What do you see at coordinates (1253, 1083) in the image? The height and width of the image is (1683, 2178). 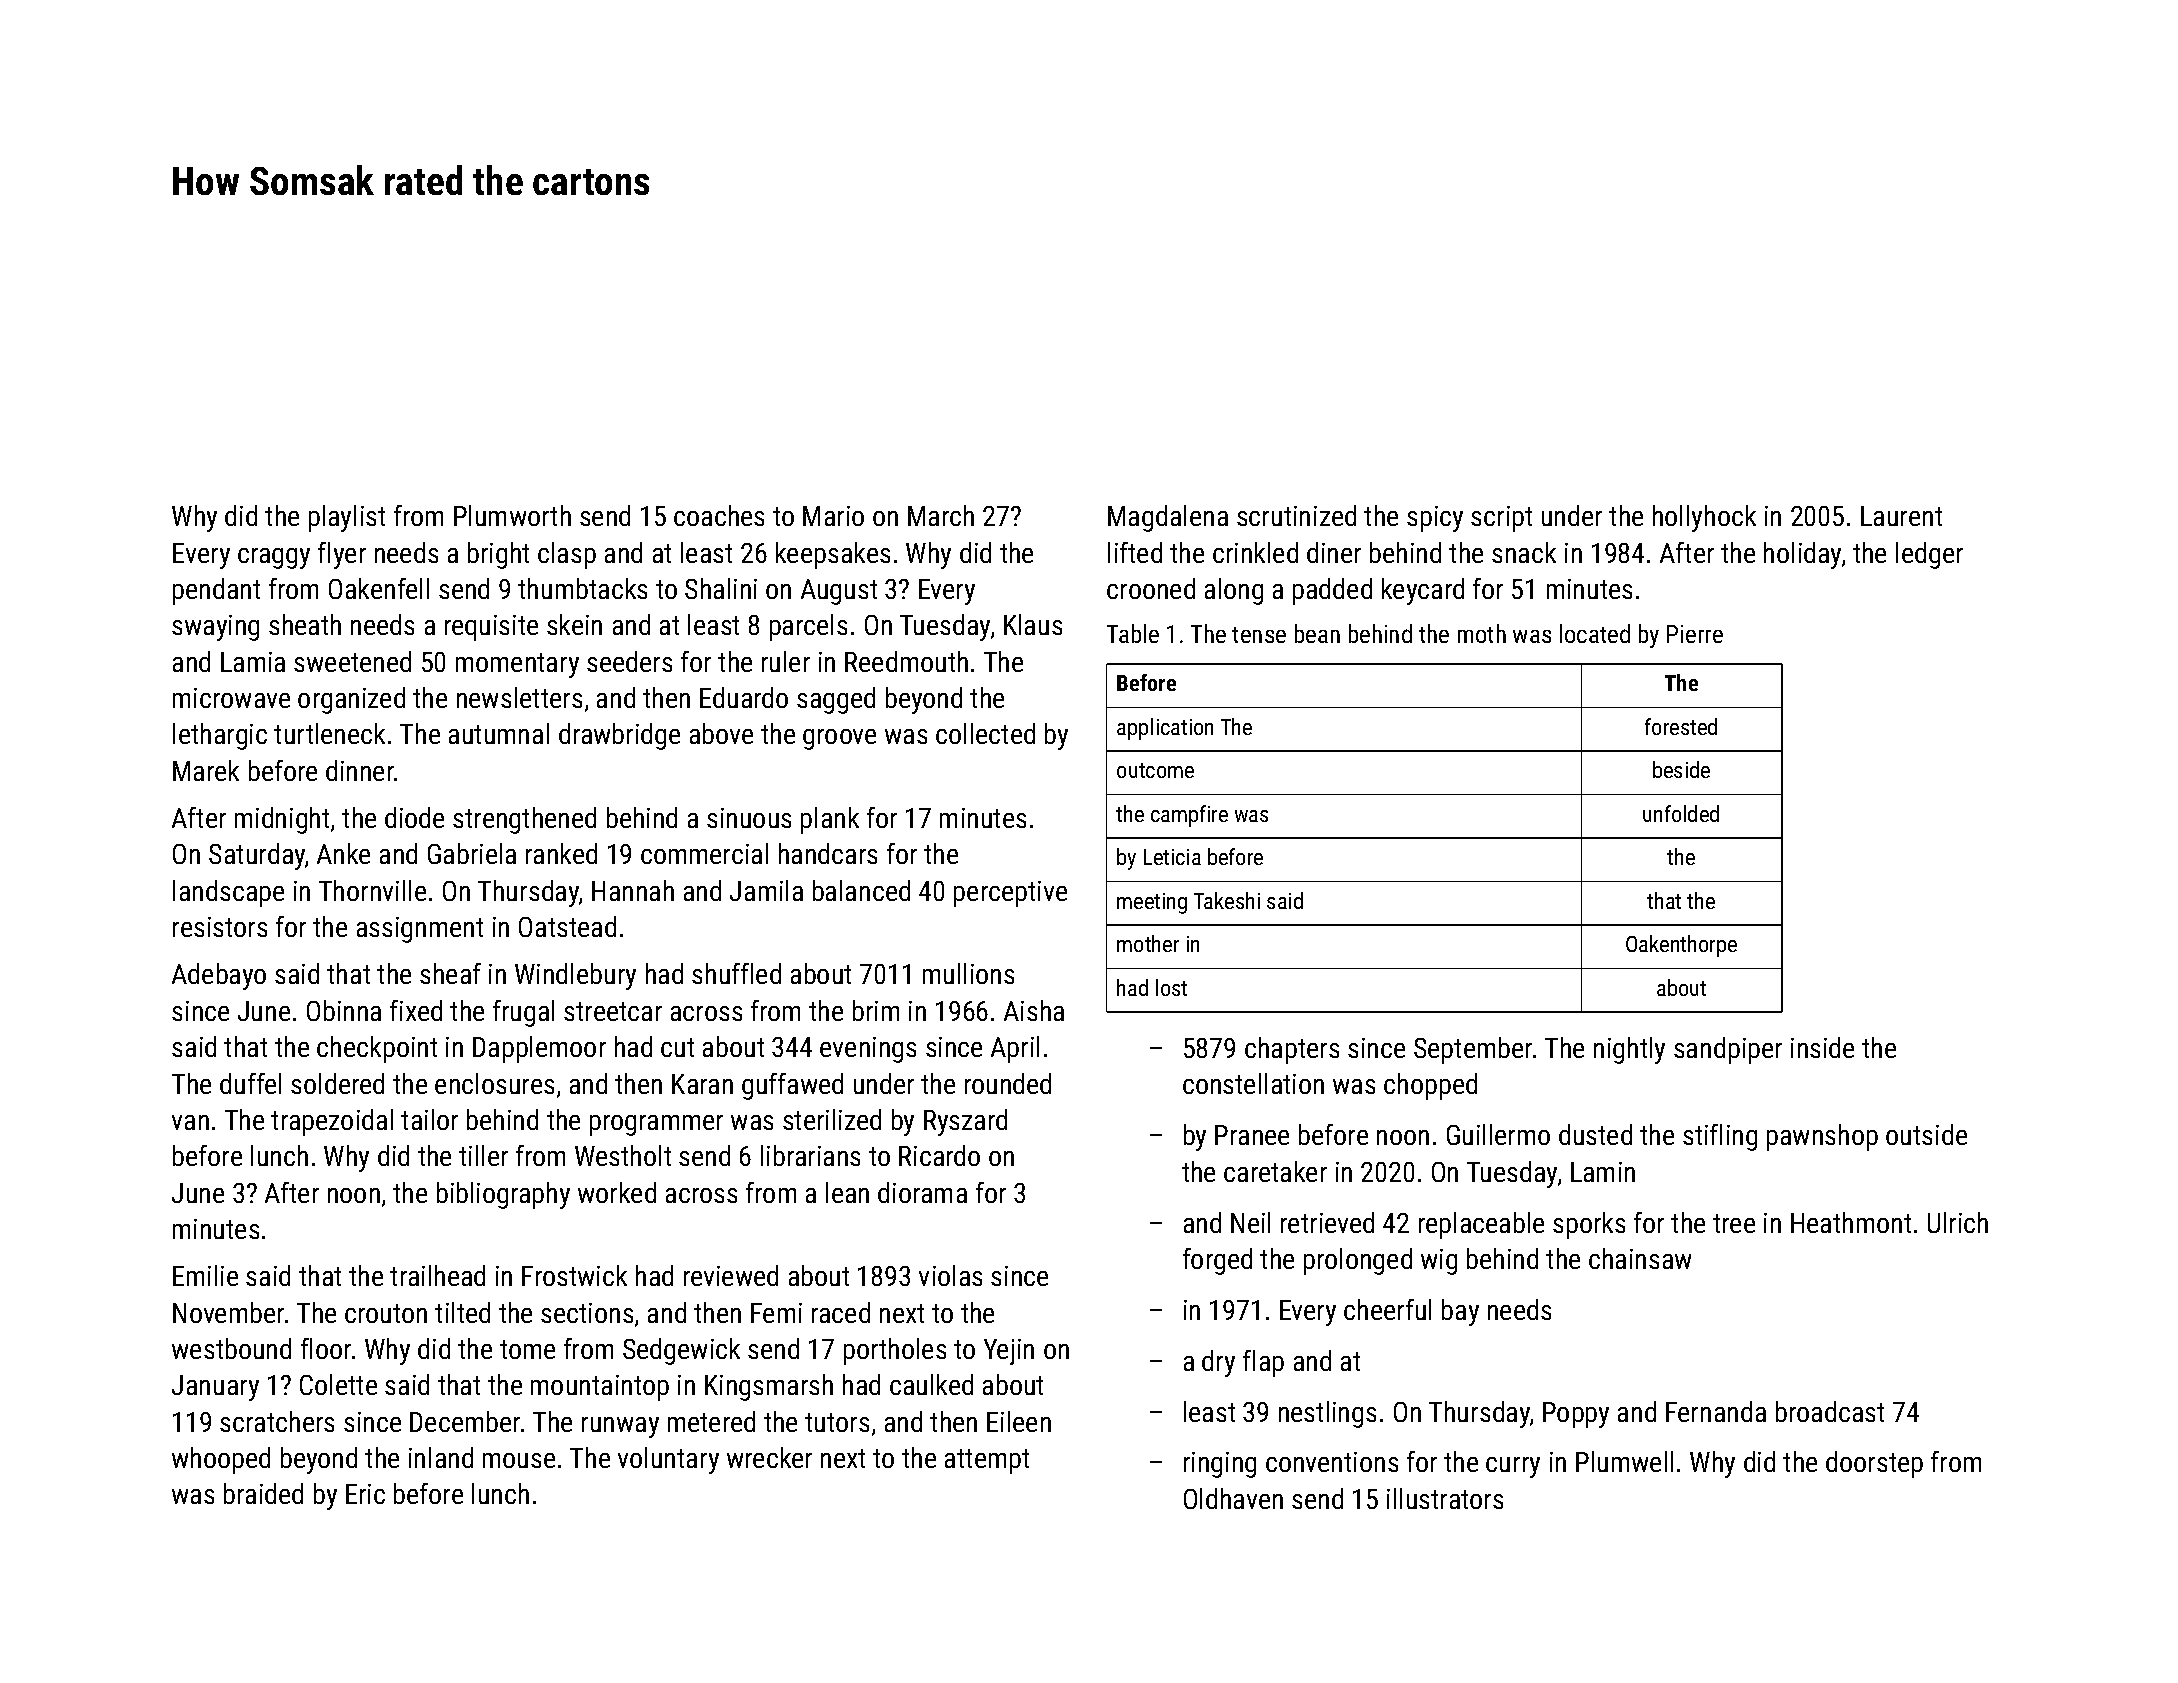 I see `constellation` at bounding box center [1253, 1083].
